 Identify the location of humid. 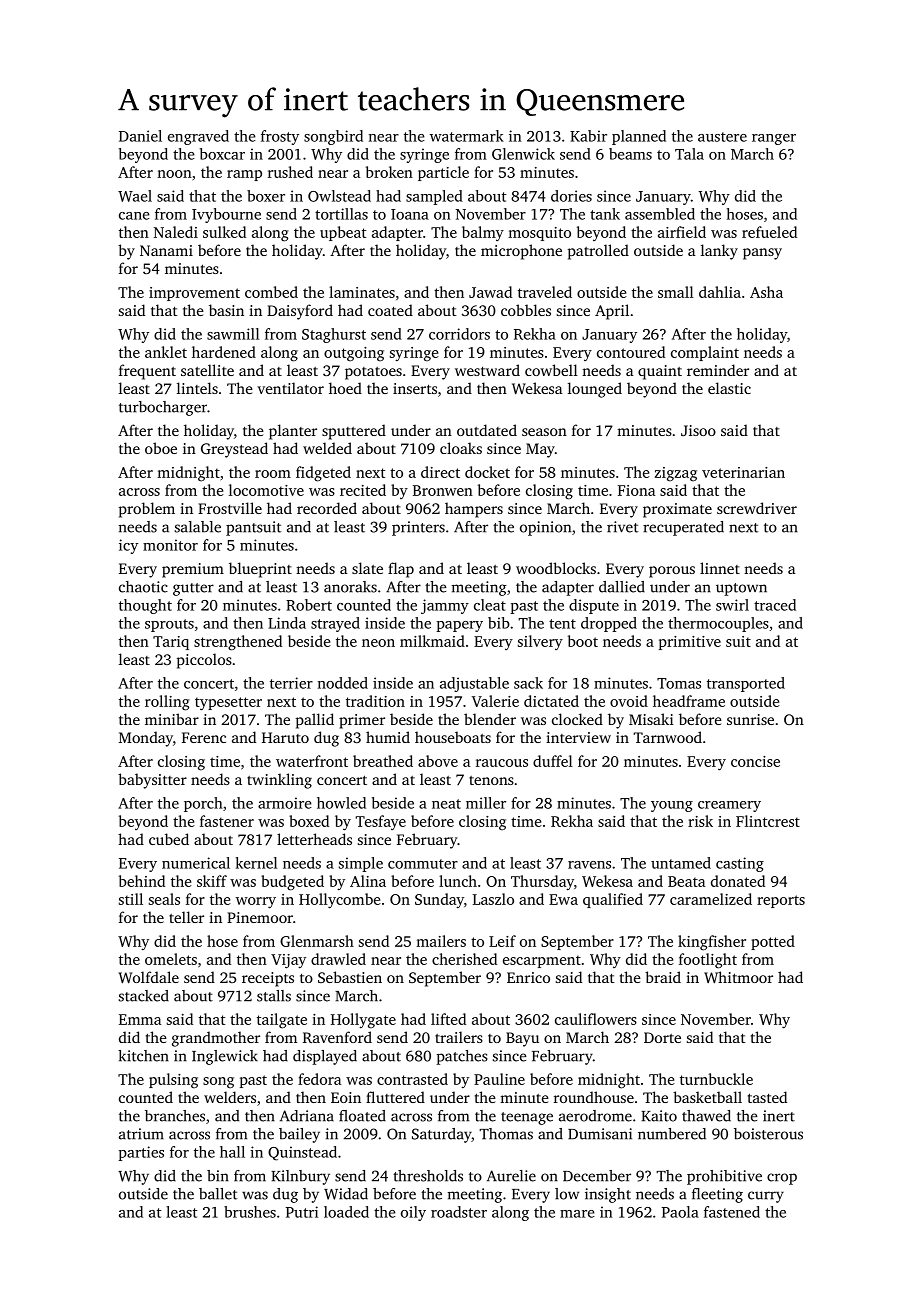
(388, 737).
